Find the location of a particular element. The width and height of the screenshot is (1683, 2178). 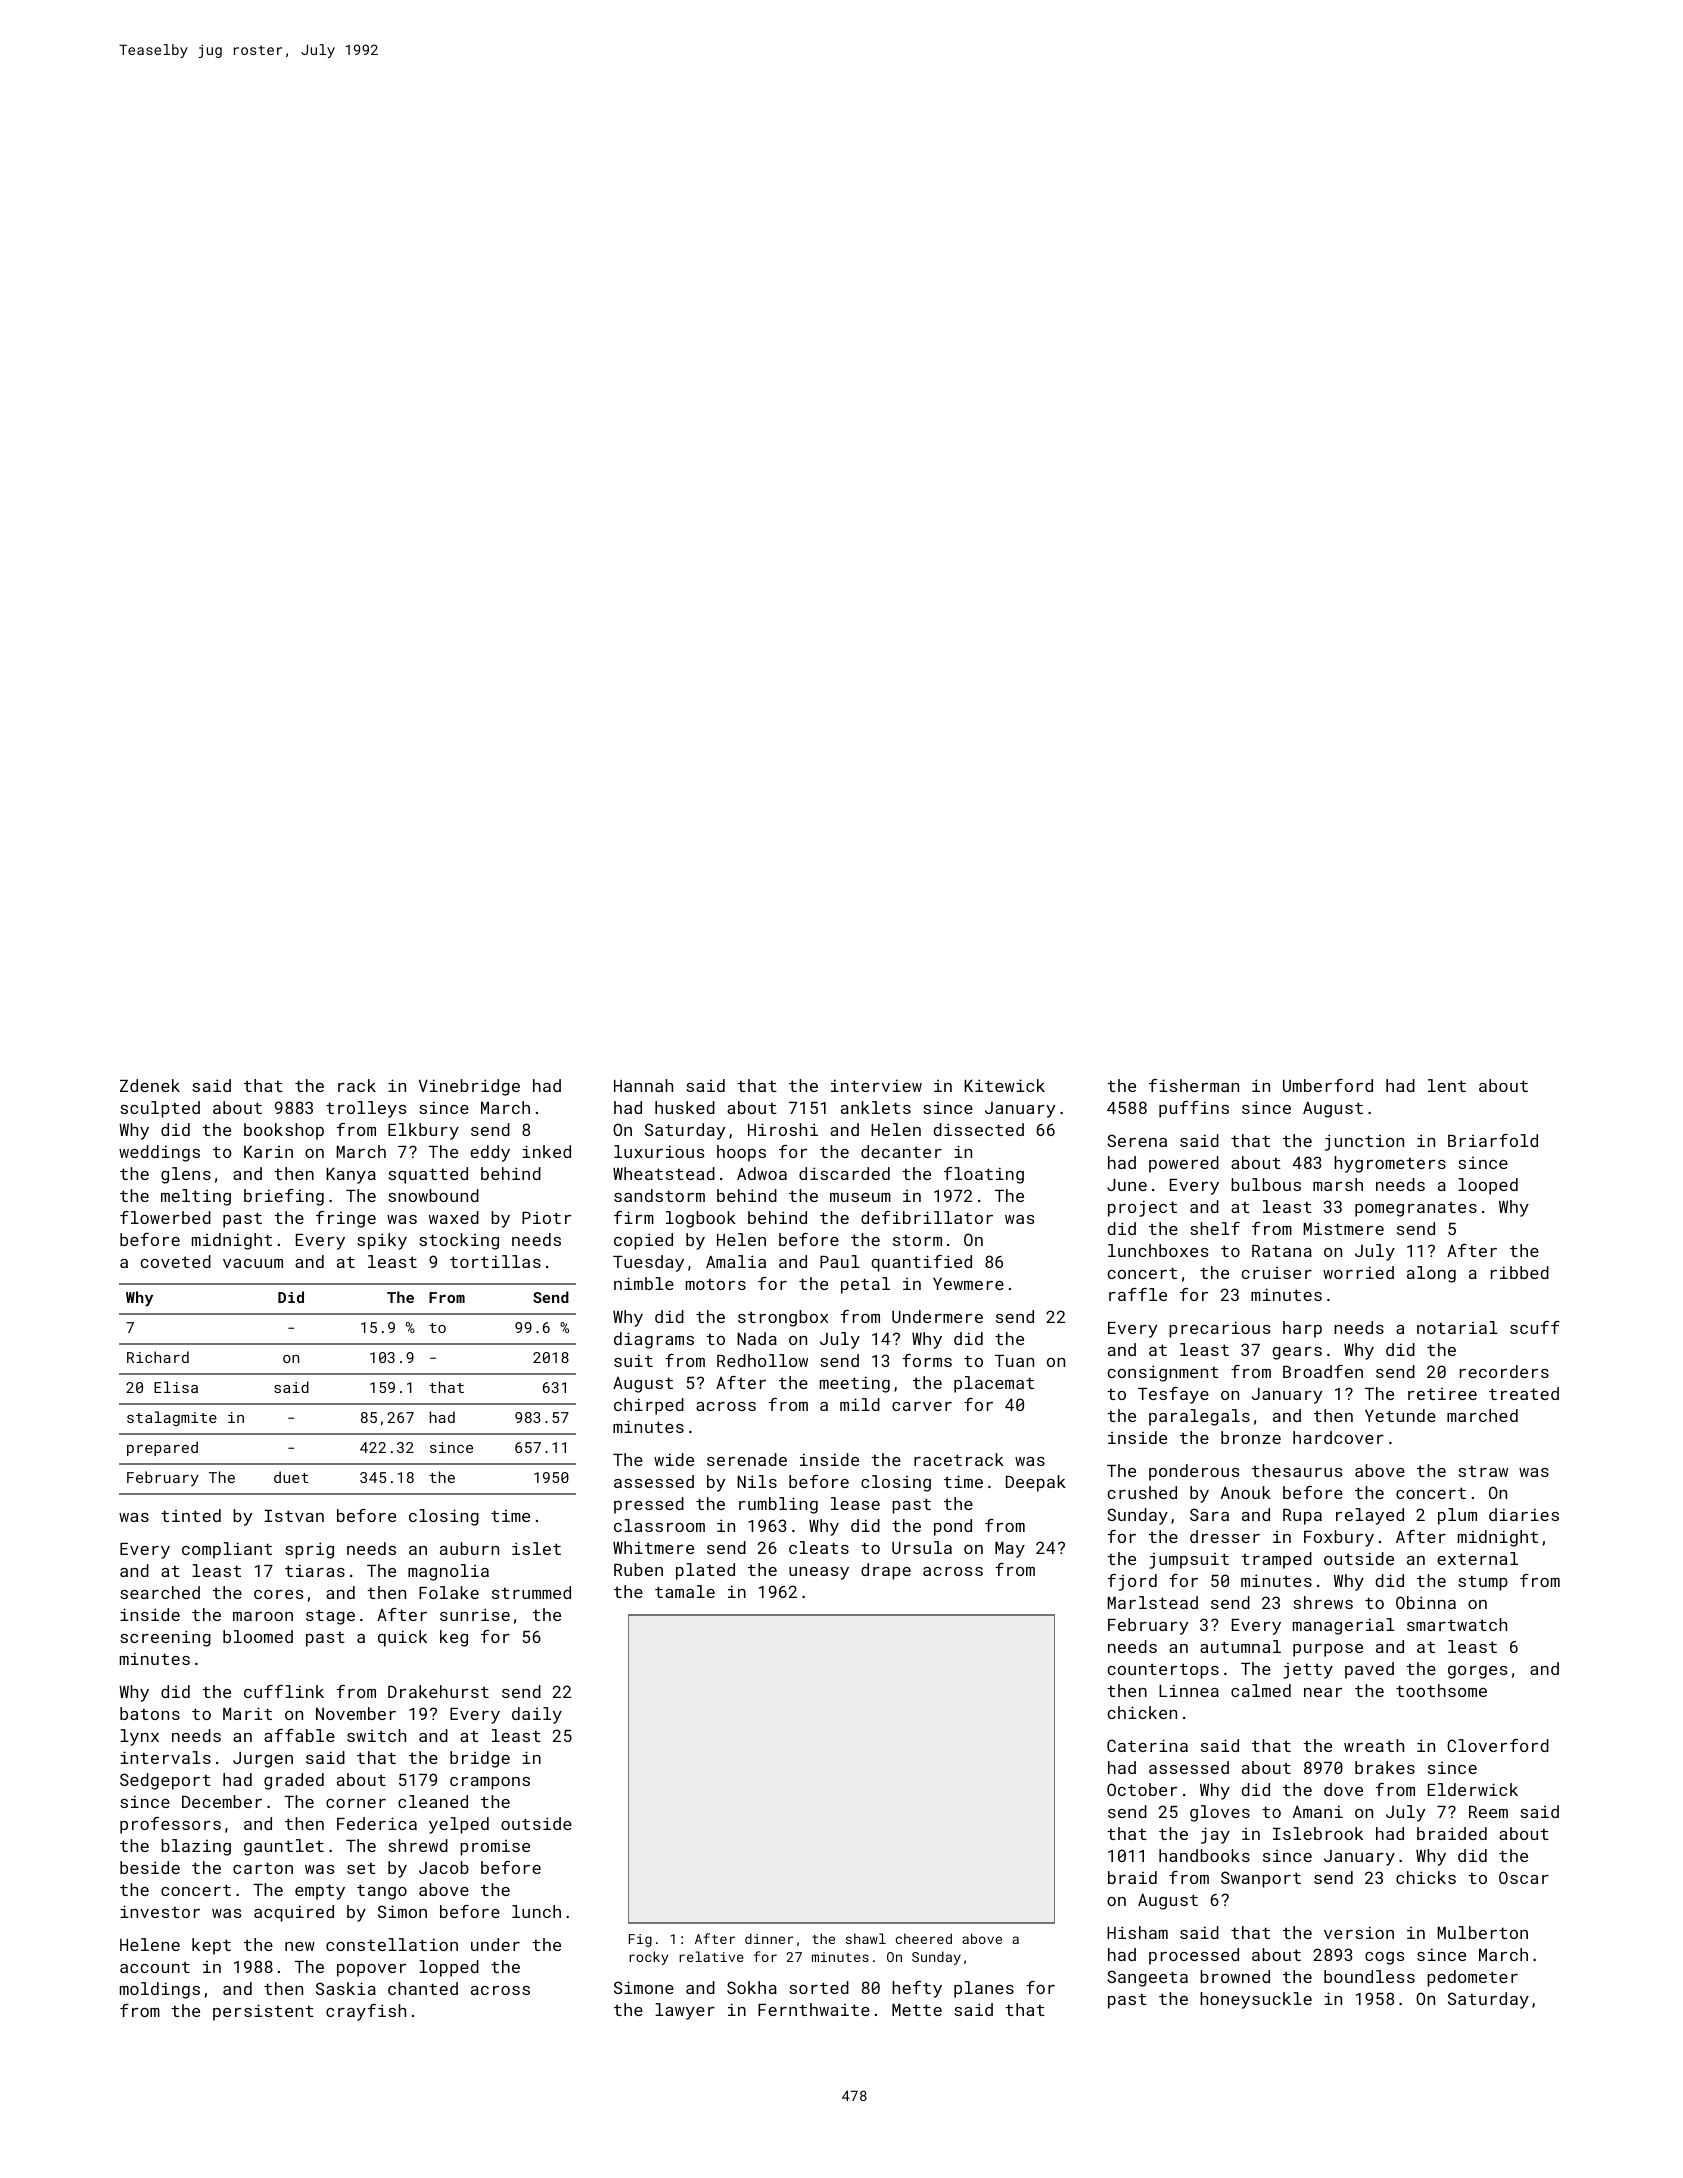

Zdenek is located at coordinates (150, 1085).
